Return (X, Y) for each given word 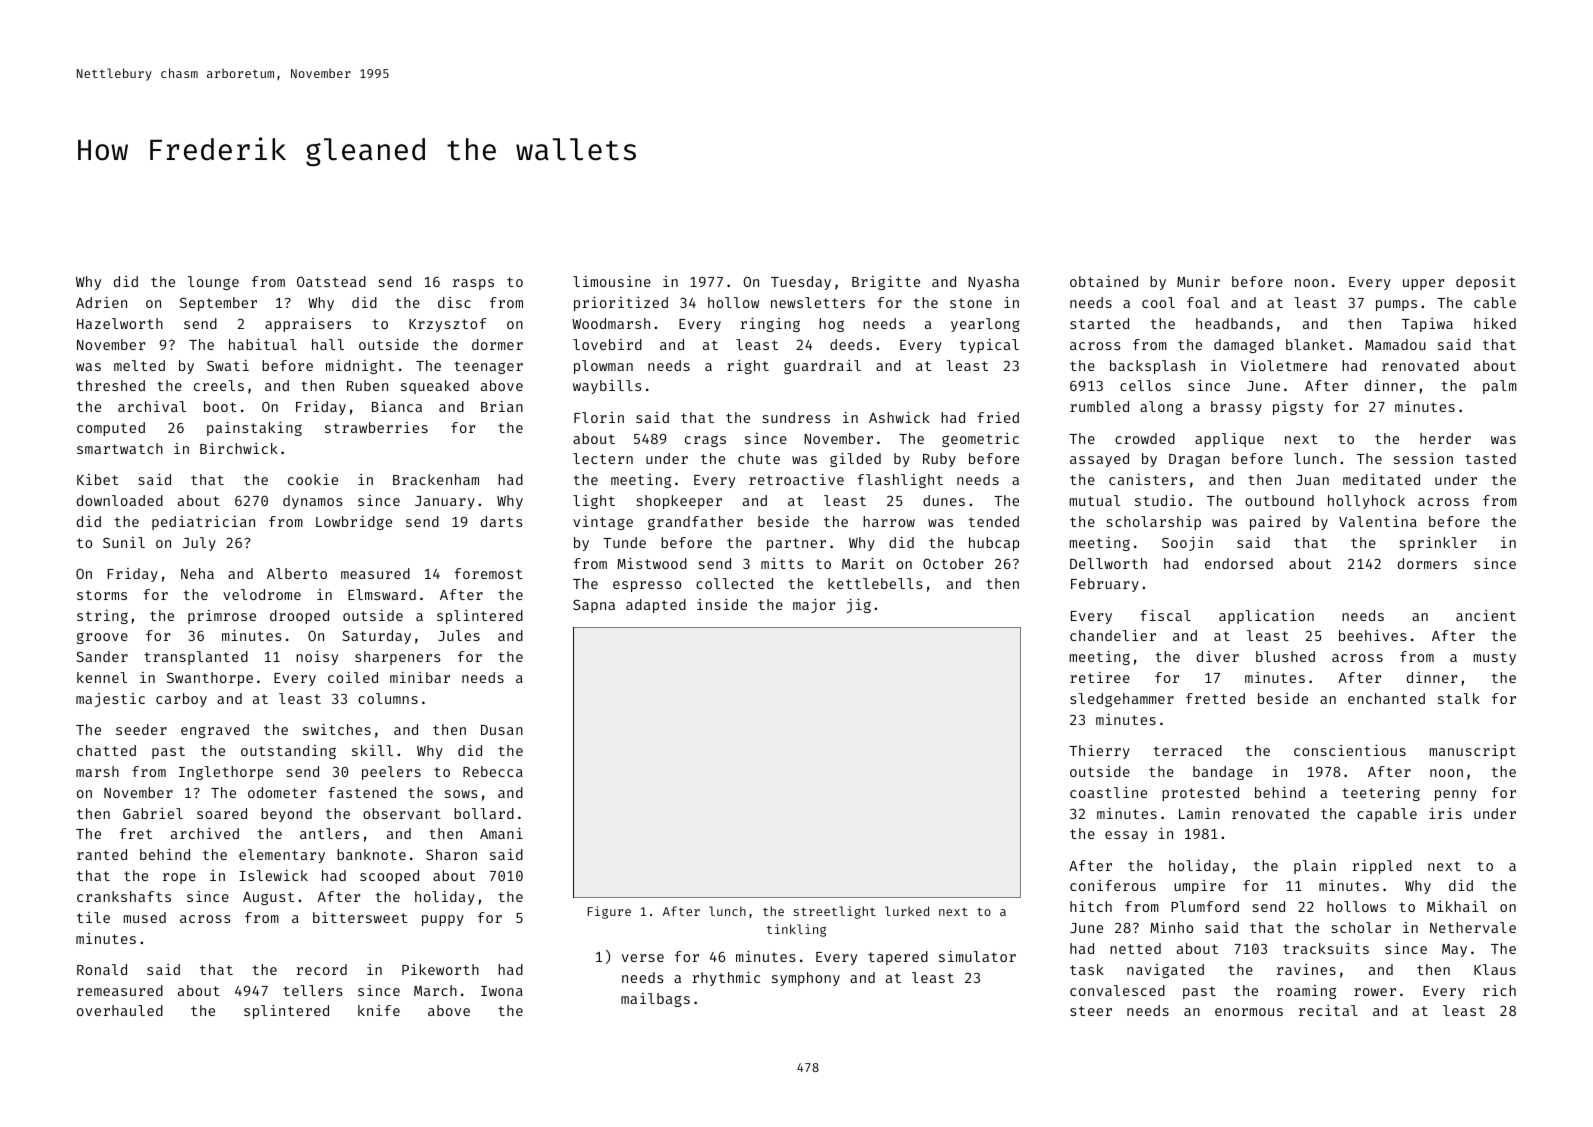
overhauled (120, 1010)
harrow (889, 521)
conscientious (1350, 750)
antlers (329, 833)
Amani (501, 833)
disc (454, 302)
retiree (1100, 677)
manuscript (1472, 752)
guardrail (822, 367)
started (1099, 323)
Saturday (376, 637)
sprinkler (1438, 544)
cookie (313, 479)
